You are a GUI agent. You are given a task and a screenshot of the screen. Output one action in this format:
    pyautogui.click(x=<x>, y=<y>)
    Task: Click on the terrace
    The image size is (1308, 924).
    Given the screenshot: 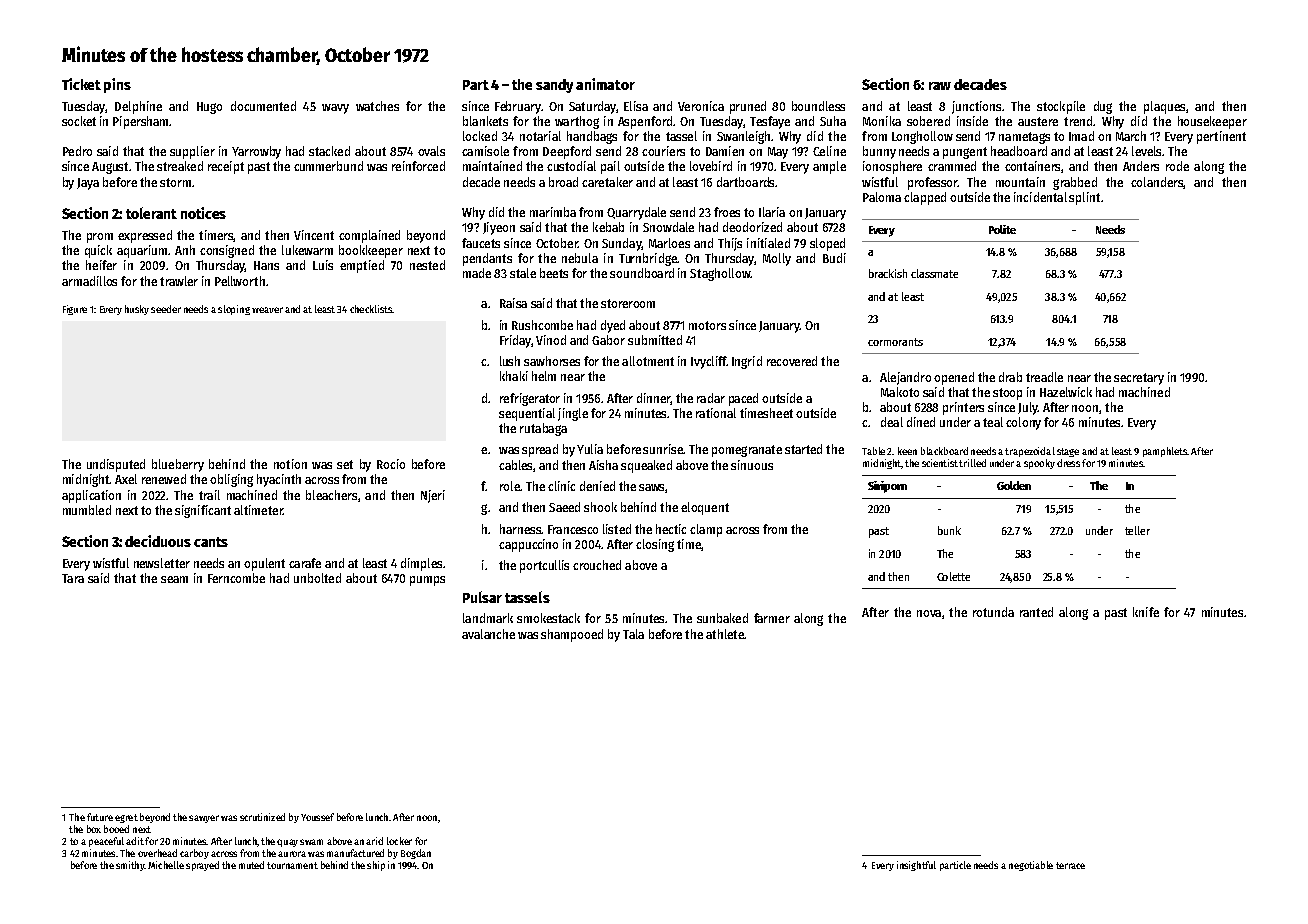 What is the action you would take?
    pyautogui.click(x=1070, y=865)
